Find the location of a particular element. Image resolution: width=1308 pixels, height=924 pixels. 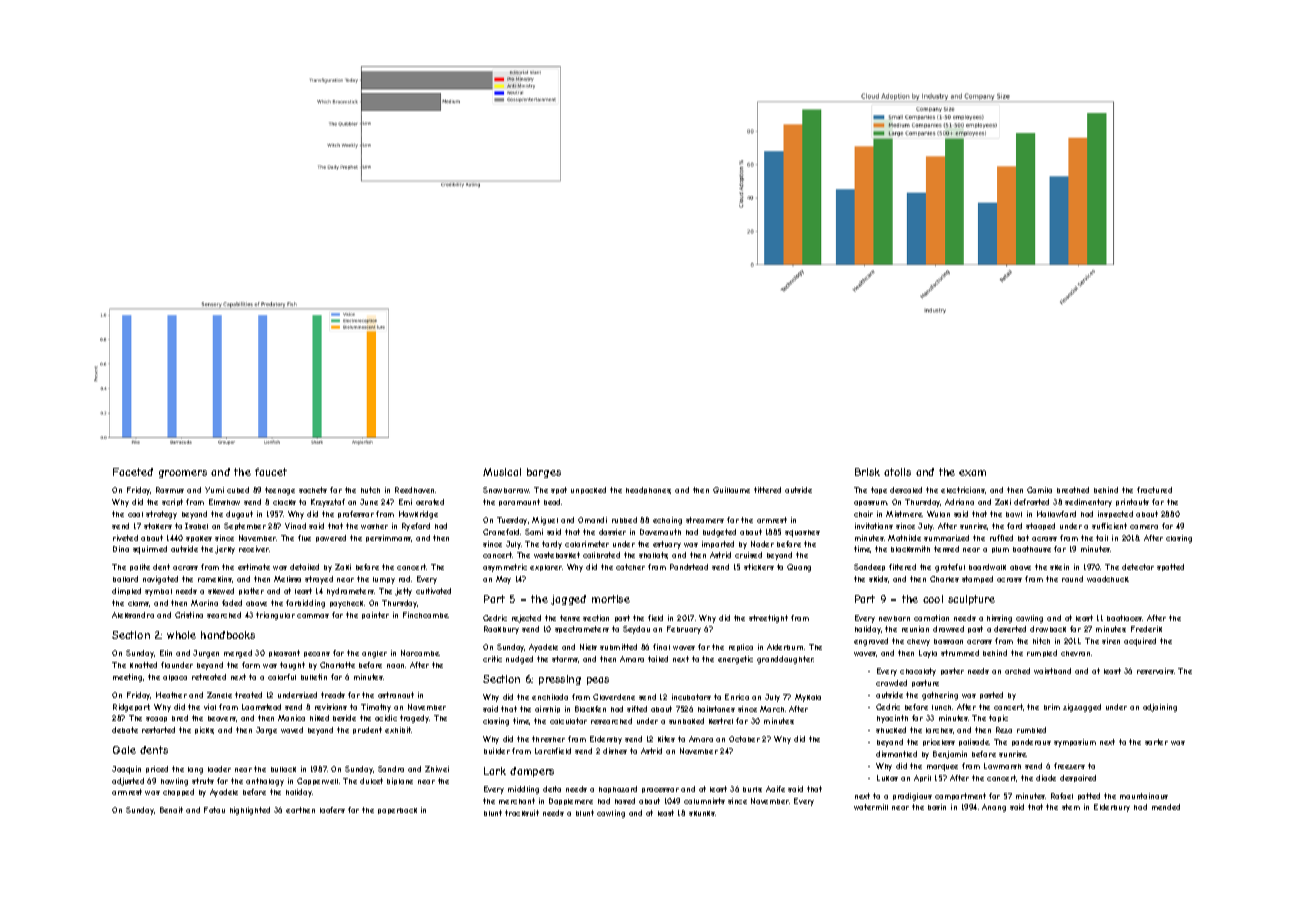

echoing is located at coordinates (667, 521).
